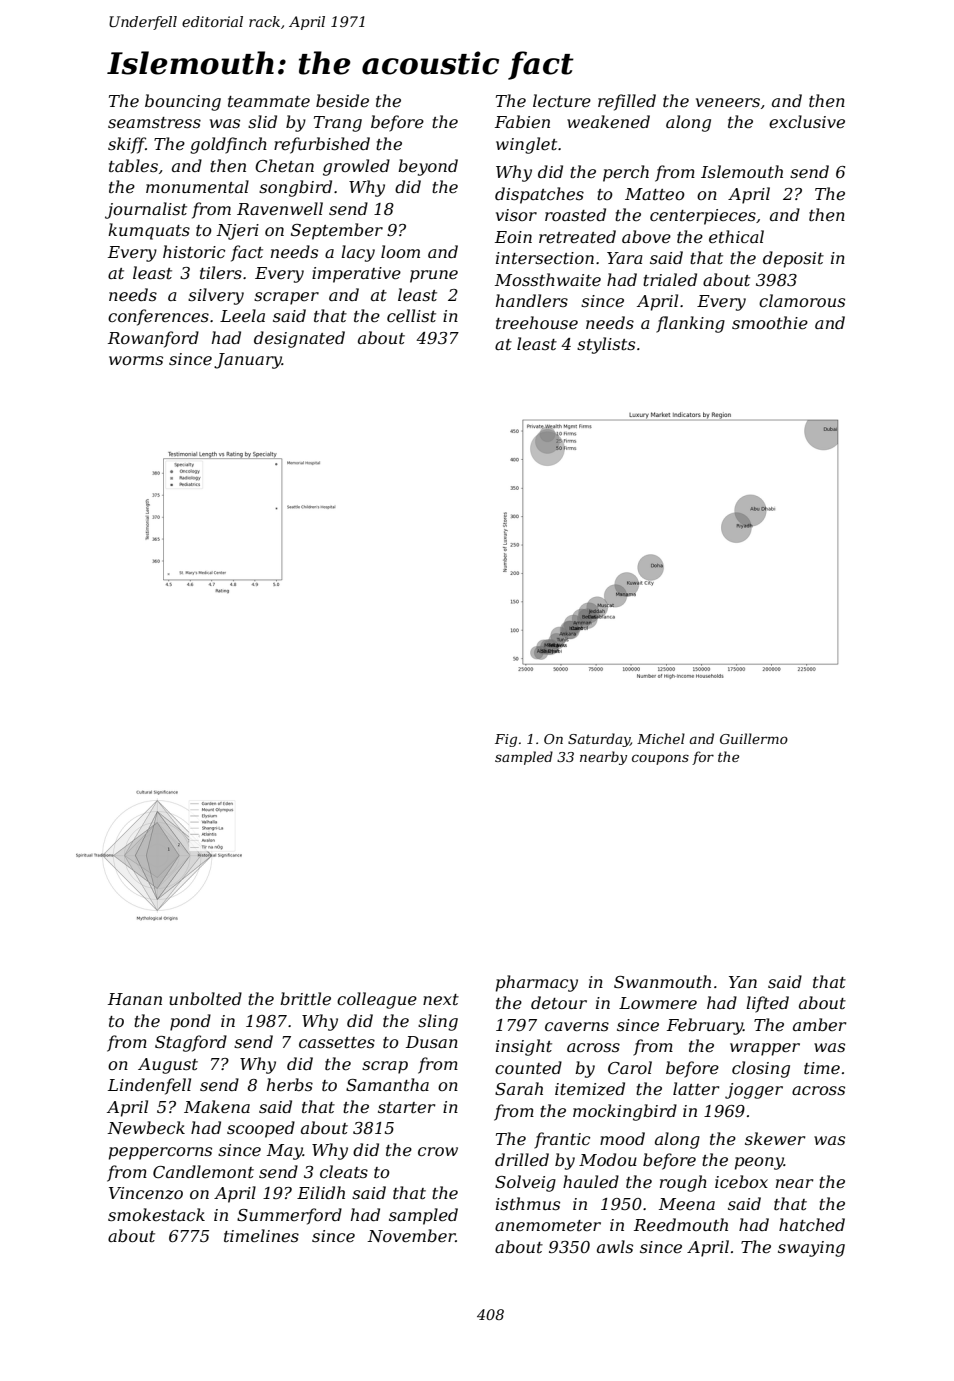  What do you see at coordinates (660, 759) in the page?
I see `coupons` at bounding box center [660, 759].
